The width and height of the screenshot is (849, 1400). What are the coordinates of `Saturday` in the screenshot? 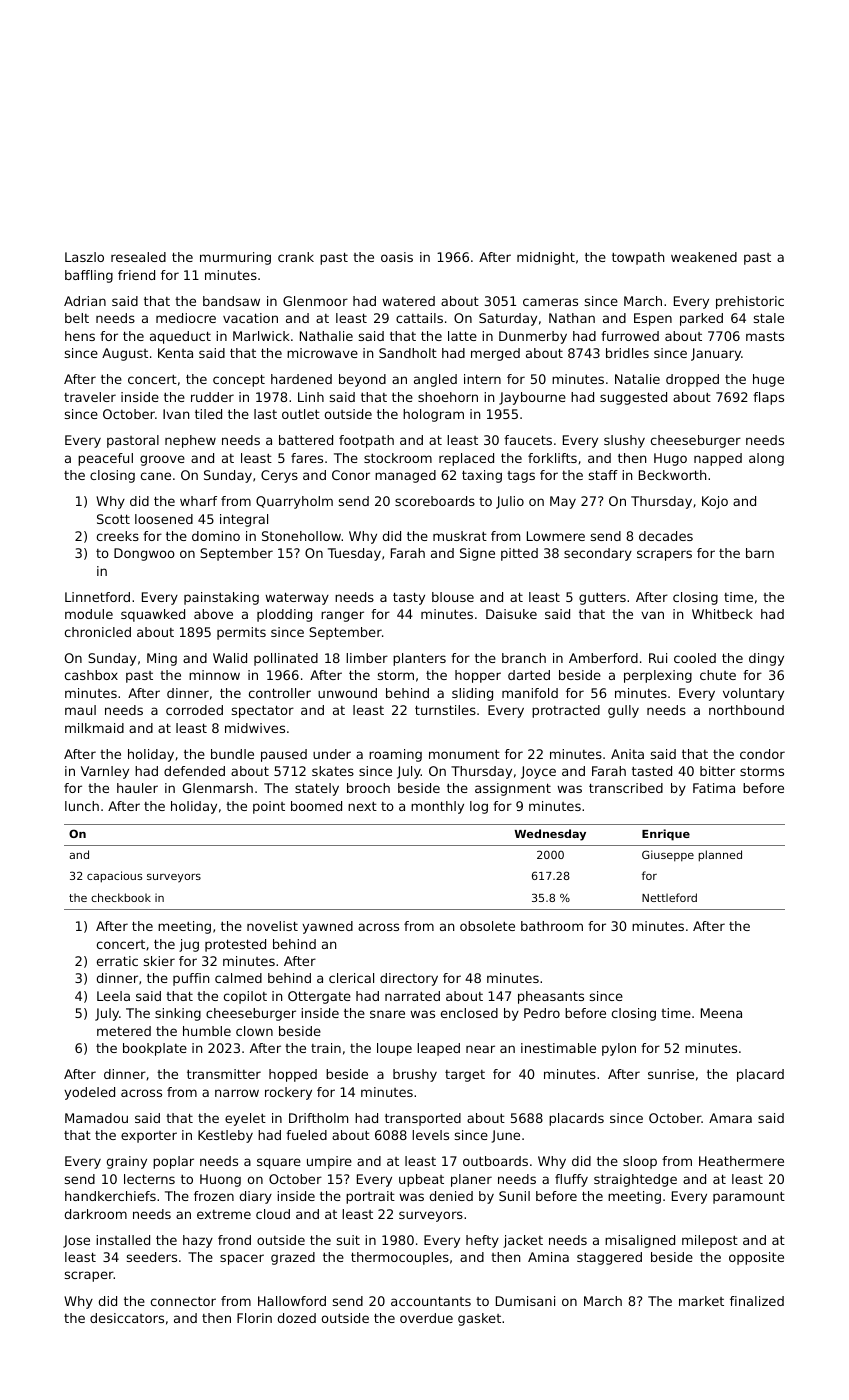 It's located at (508, 319).
